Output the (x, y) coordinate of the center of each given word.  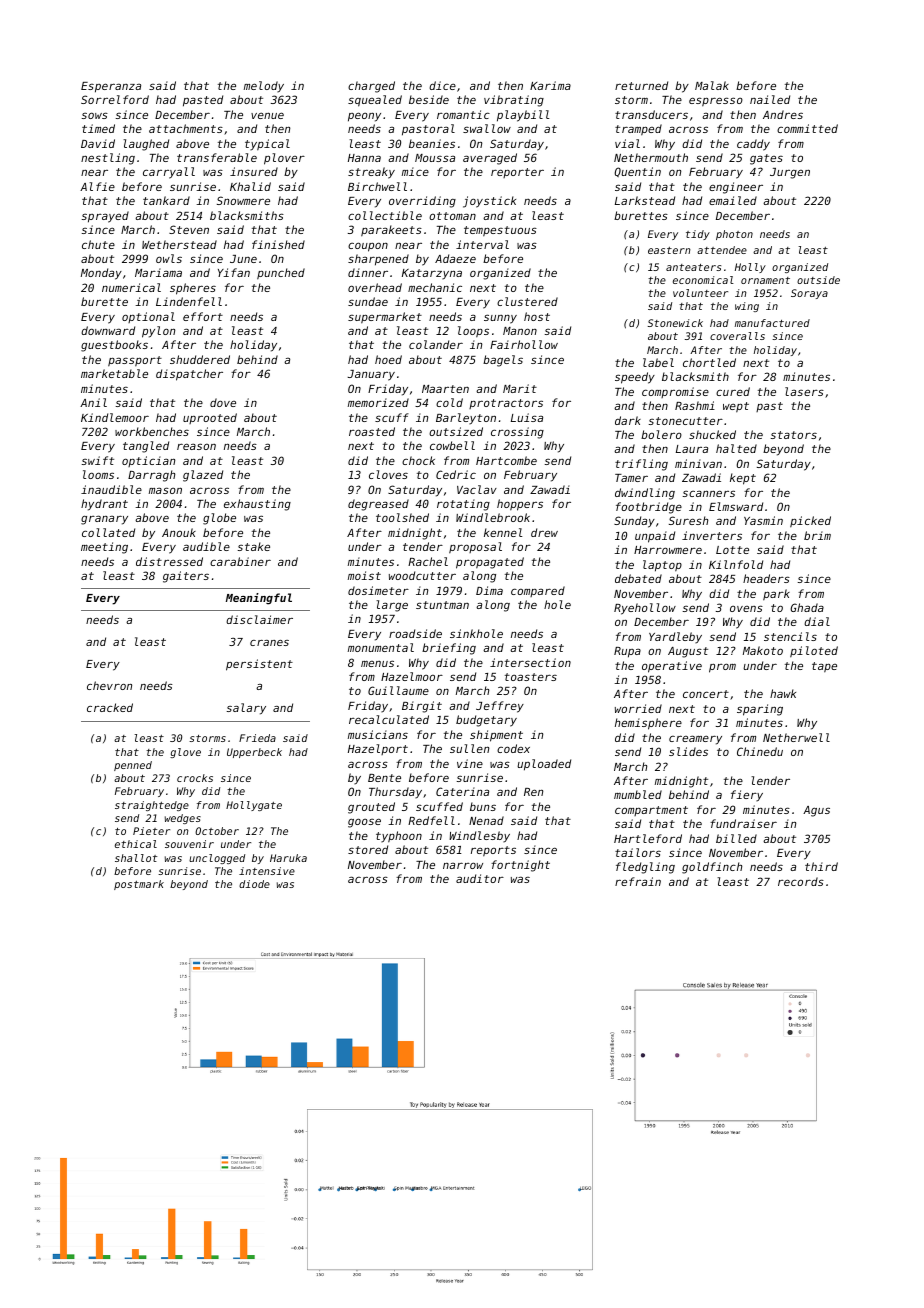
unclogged (217, 859)
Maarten (445, 389)
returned (641, 85)
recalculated (389, 719)
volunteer (700, 293)
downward (108, 330)
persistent (259, 665)
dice (442, 85)
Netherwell (796, 737)
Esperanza (111, 87)
